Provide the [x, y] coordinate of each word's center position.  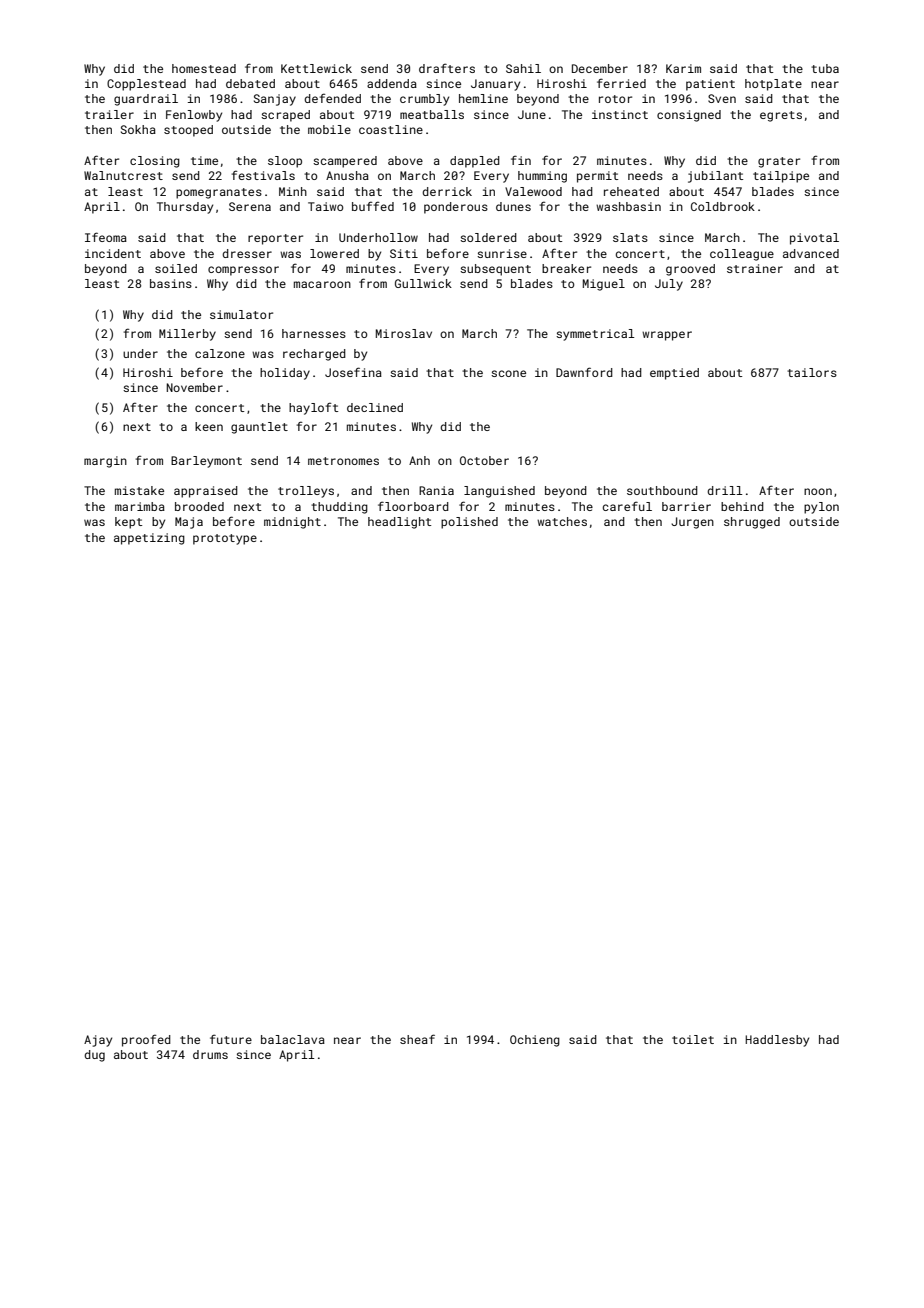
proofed [146, 1040]
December [600, 68]
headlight [399, 523]
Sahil [523, 68]
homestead [204, 68]
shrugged [752, 523]
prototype [225, 539]
